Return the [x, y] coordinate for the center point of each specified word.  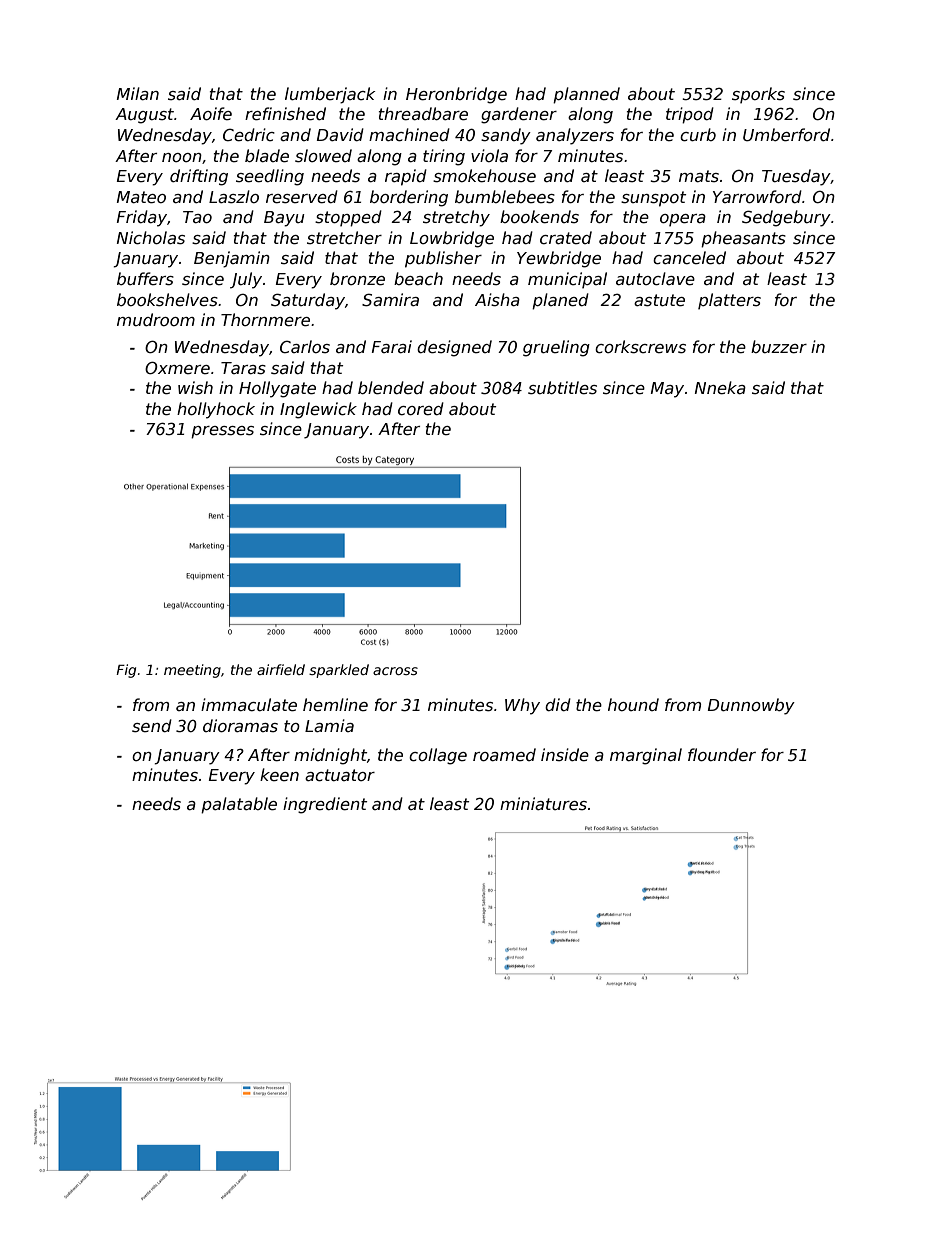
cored [421, 409]
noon [182, 157]
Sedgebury [786, 218]
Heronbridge [456, 95]
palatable [239, 805]
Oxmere [177, 367]
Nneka [720, 388]
